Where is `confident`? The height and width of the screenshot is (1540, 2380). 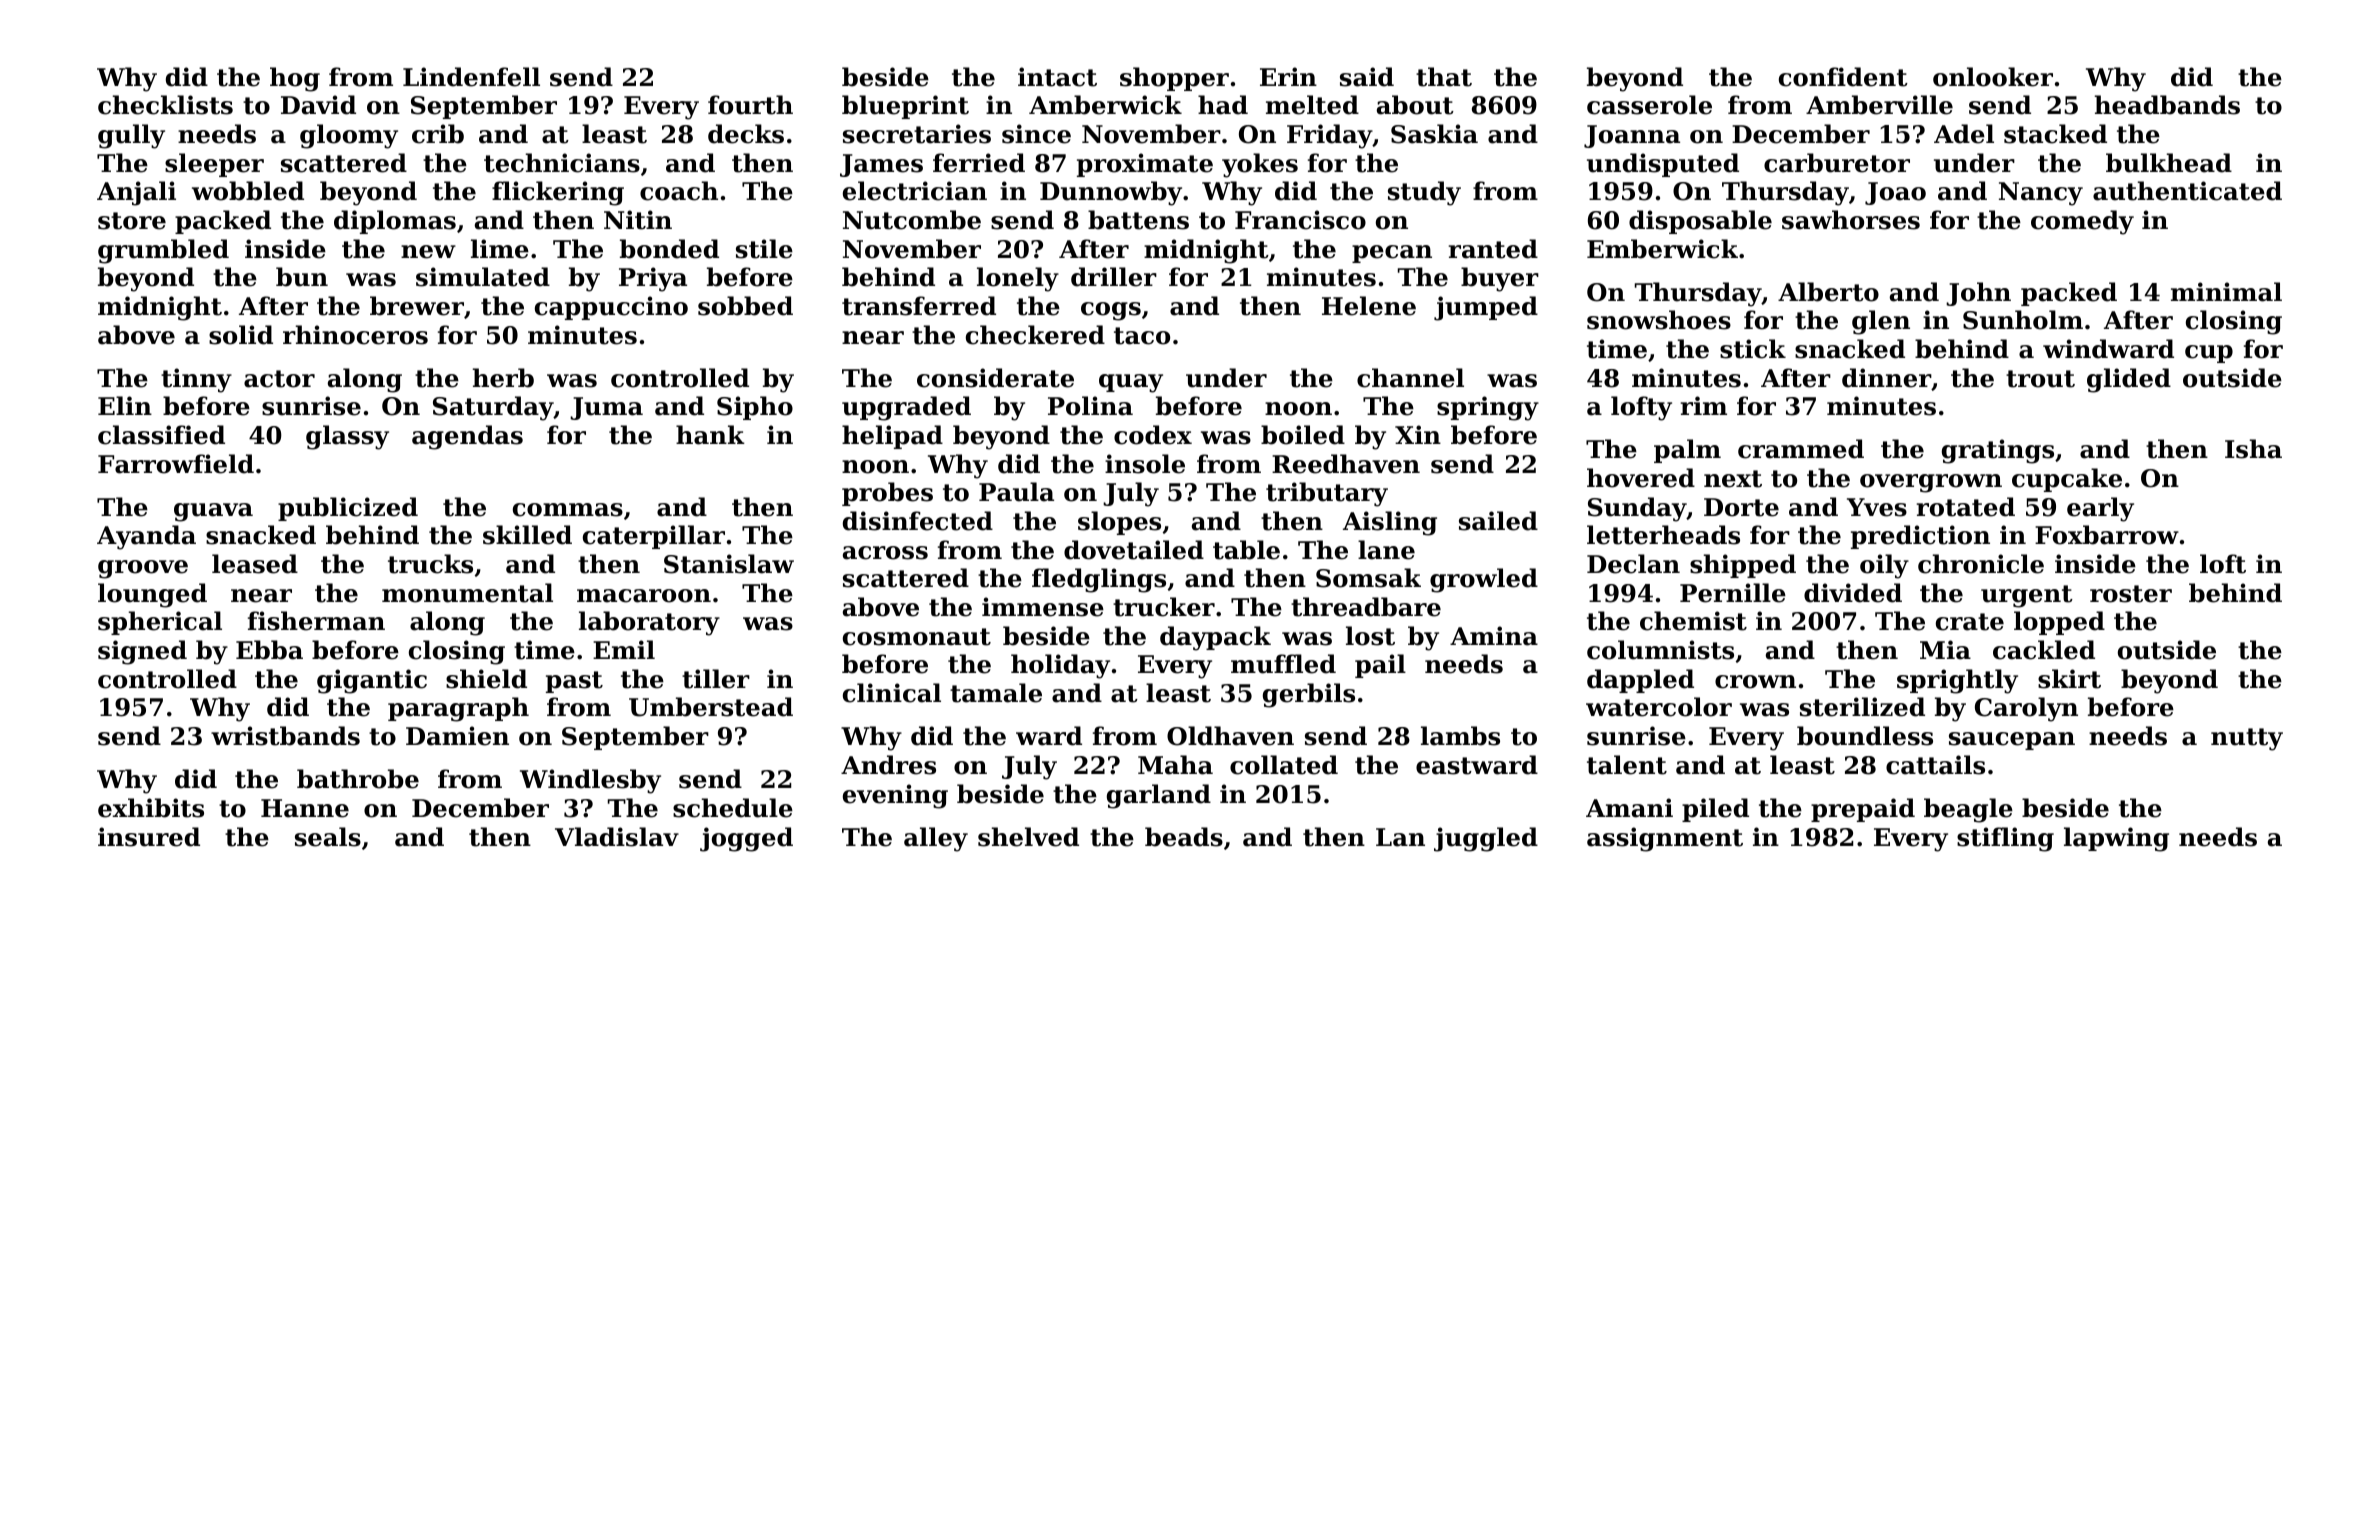
confident is located at coordinates (1843, 77).
